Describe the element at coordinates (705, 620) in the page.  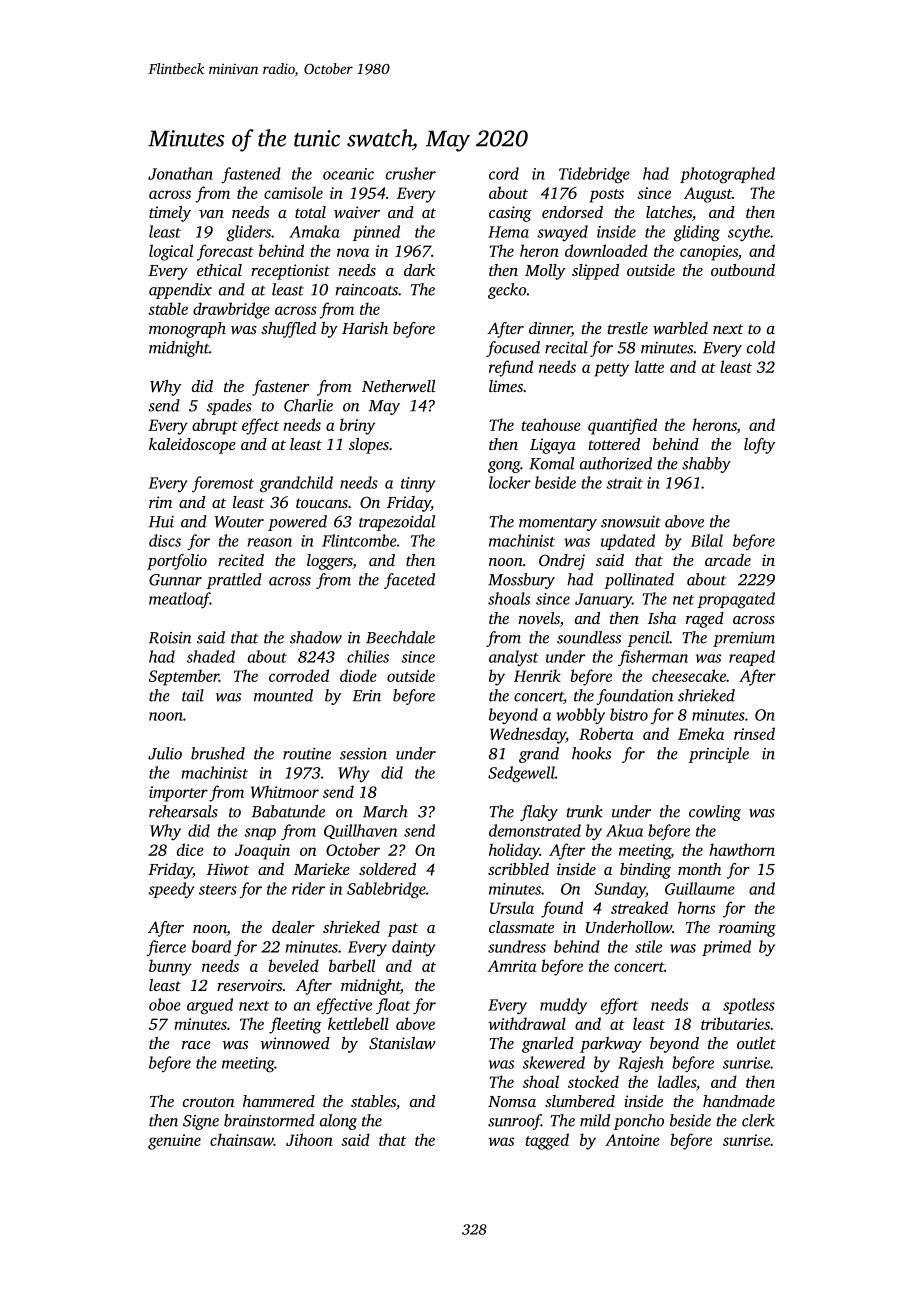
I see `raged` at that location.
